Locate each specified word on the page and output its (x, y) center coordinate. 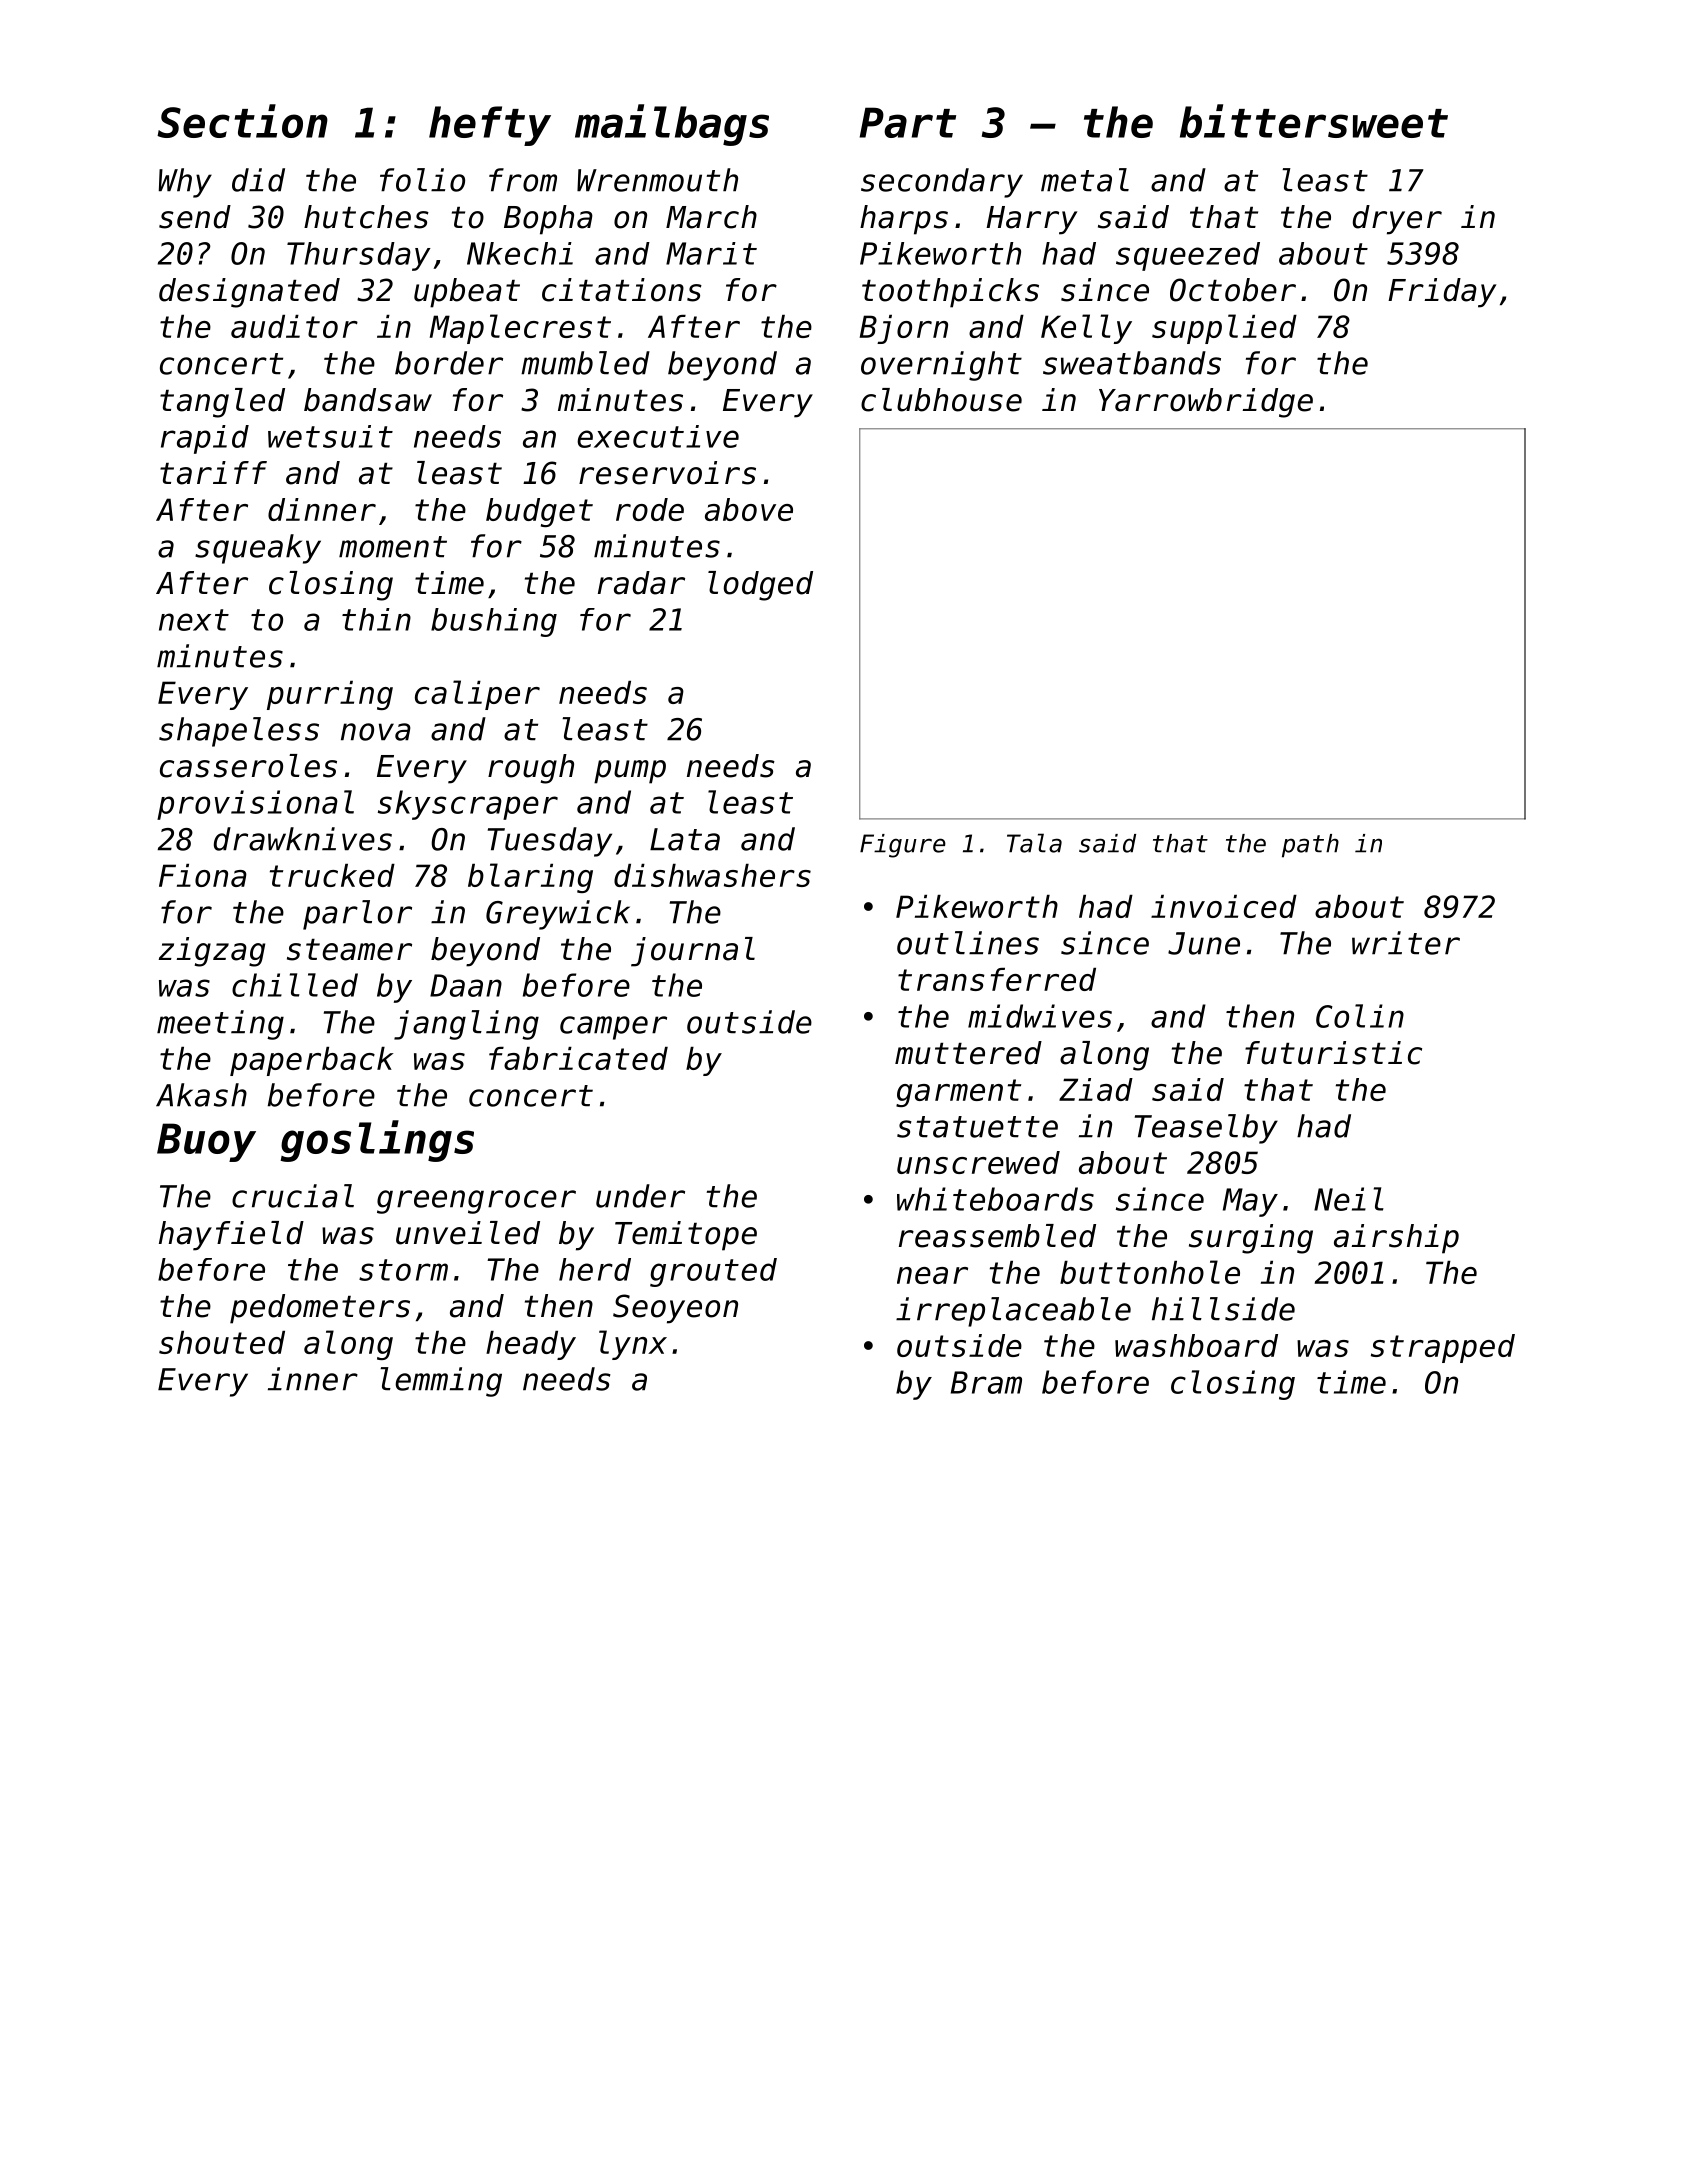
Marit (711, 253)
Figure (903, 846)
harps (904, 220)
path (1310, 846)
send (195, 217)
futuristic (1333, 1053)
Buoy (206, 1142)
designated (249, 293)
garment (958, 1093)
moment (393, 547)
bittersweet (1314, 121)
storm (403, 1270)
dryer (1397, 220)
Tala (1034, 843)
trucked (332, 875)
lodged (760, 586)
